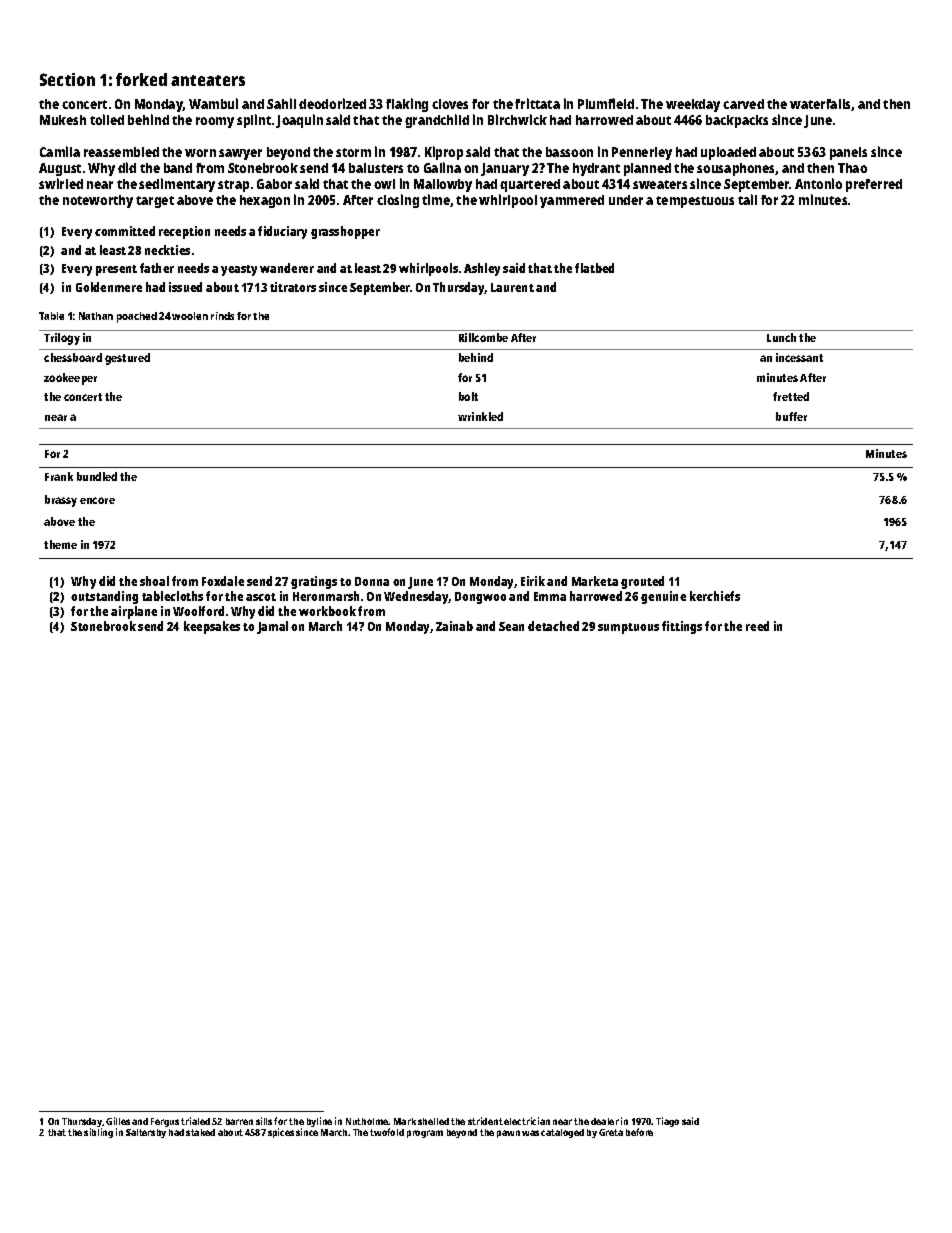  I want to click on waterfalls, so click(821, 105).
